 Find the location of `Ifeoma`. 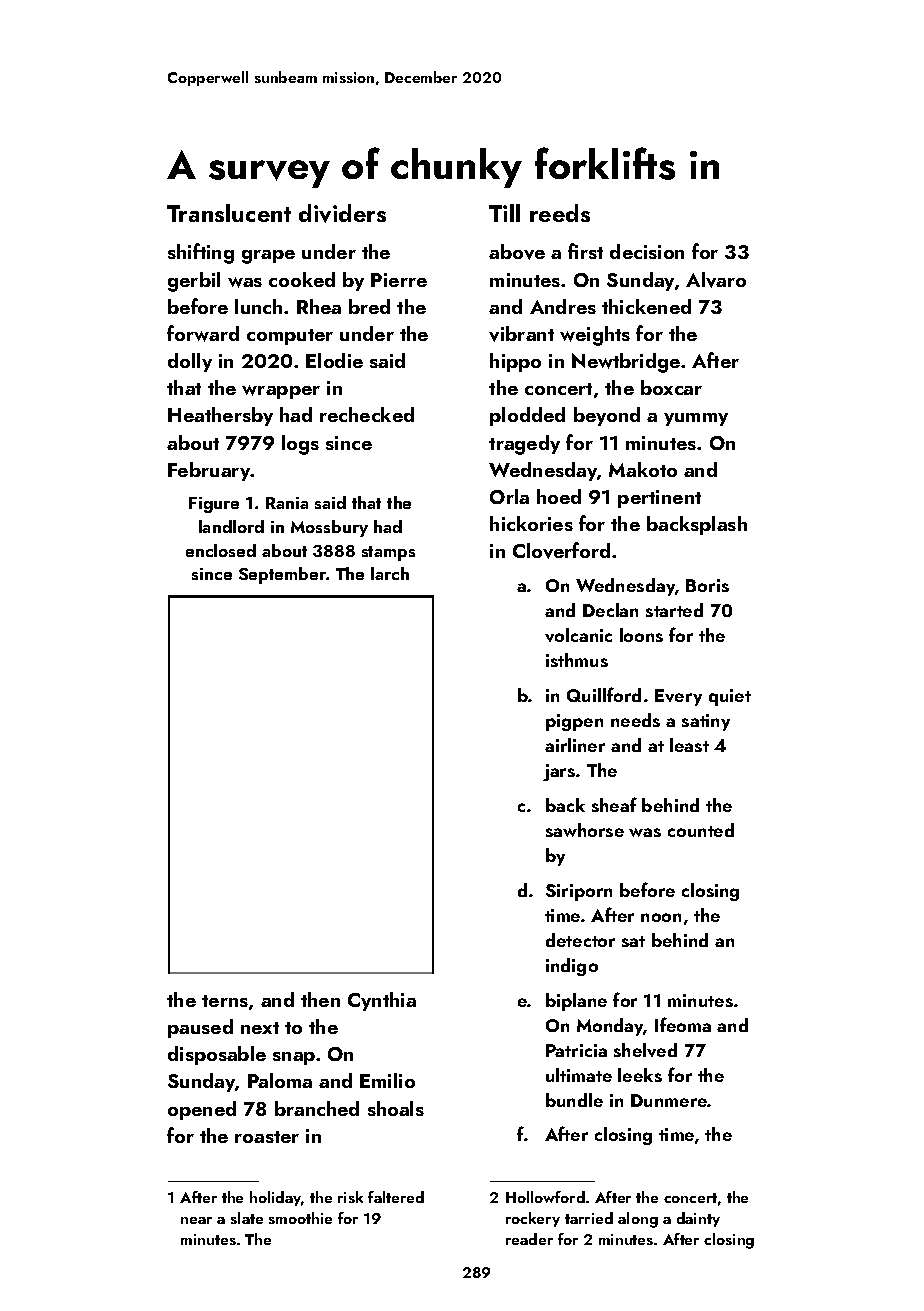

Ifeoma is located at coordinates (683, 1024).
